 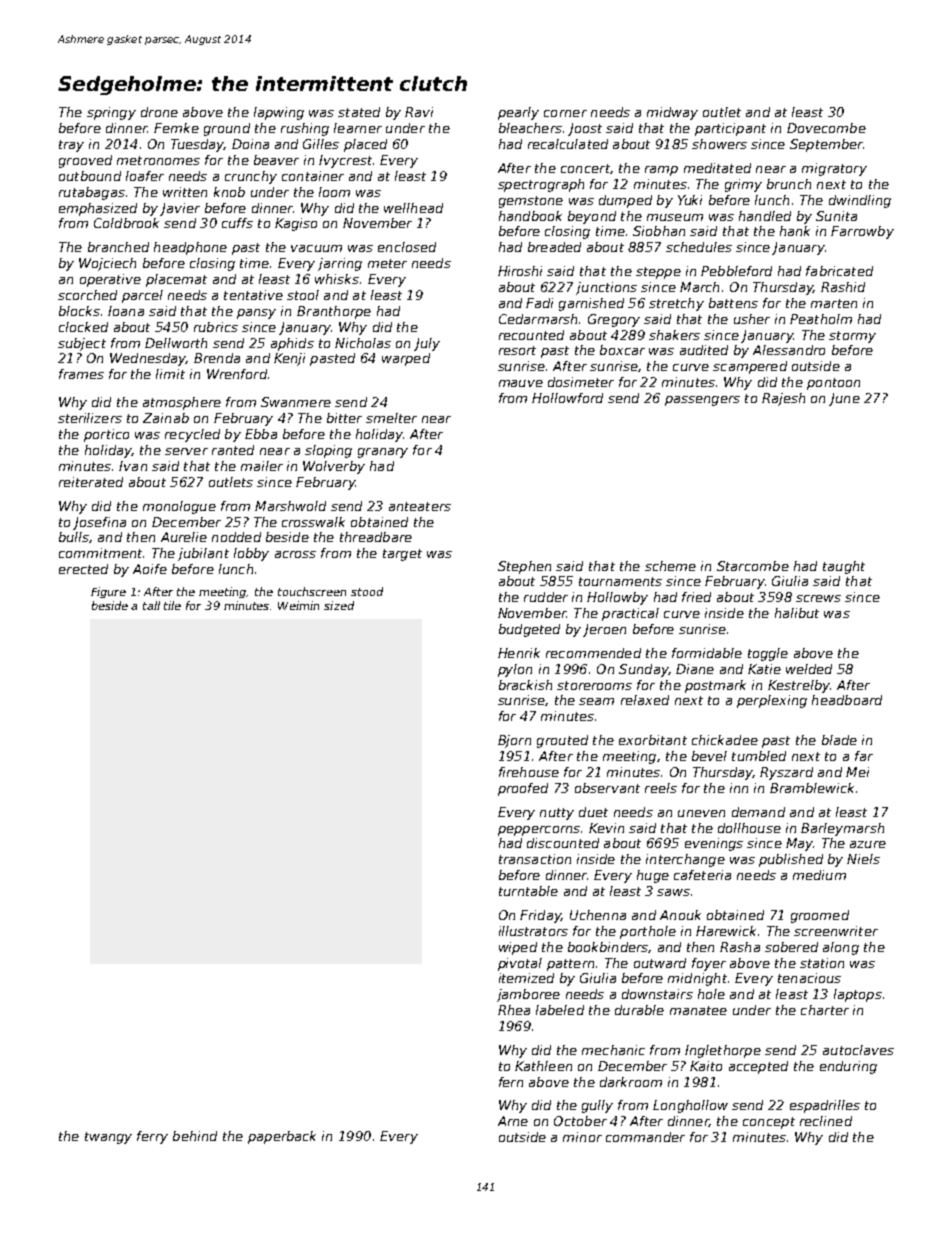 I want to click on corner, so click(x=565, y=113).
